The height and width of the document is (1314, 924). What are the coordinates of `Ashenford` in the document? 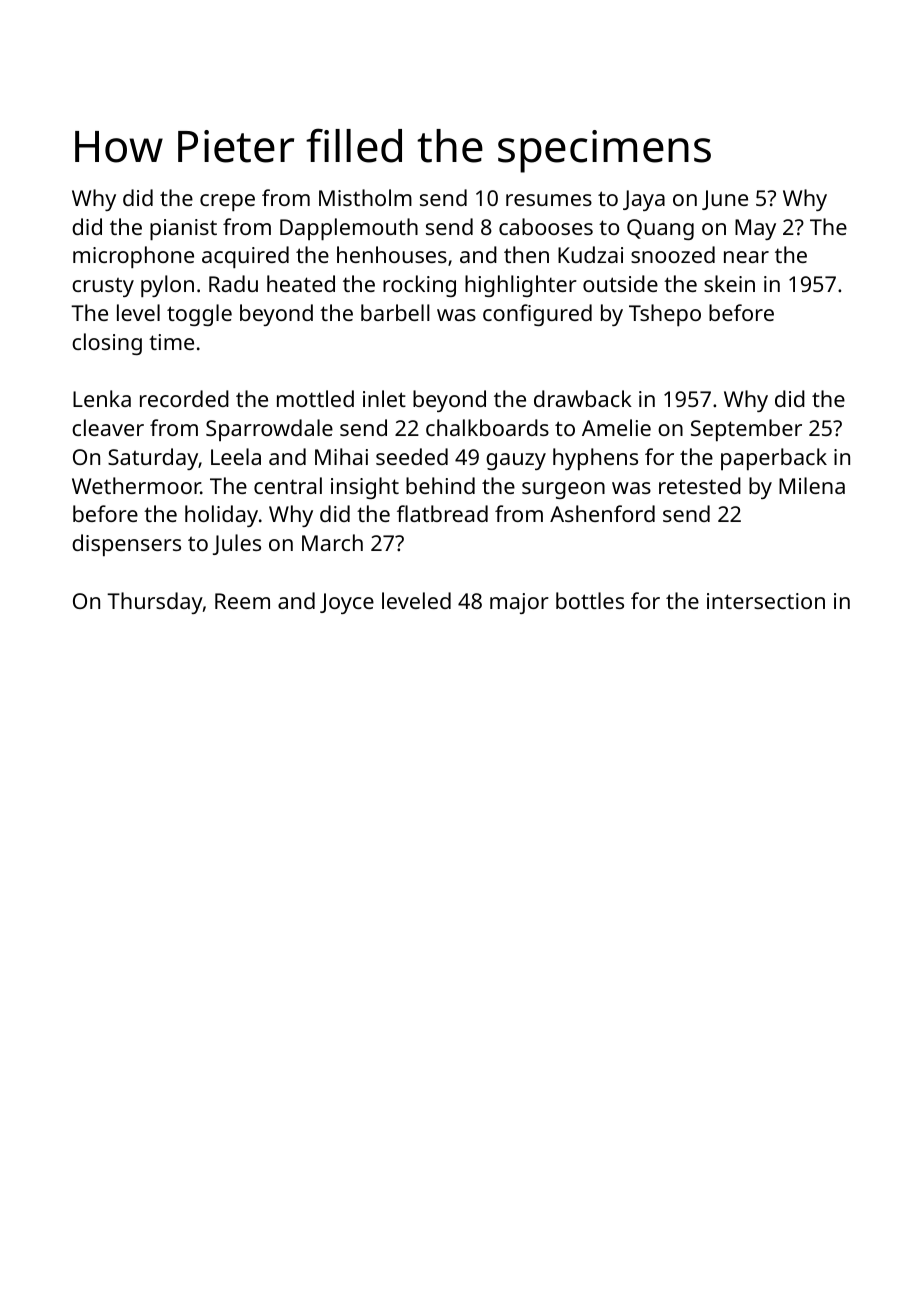 It's located at (602, 513).
